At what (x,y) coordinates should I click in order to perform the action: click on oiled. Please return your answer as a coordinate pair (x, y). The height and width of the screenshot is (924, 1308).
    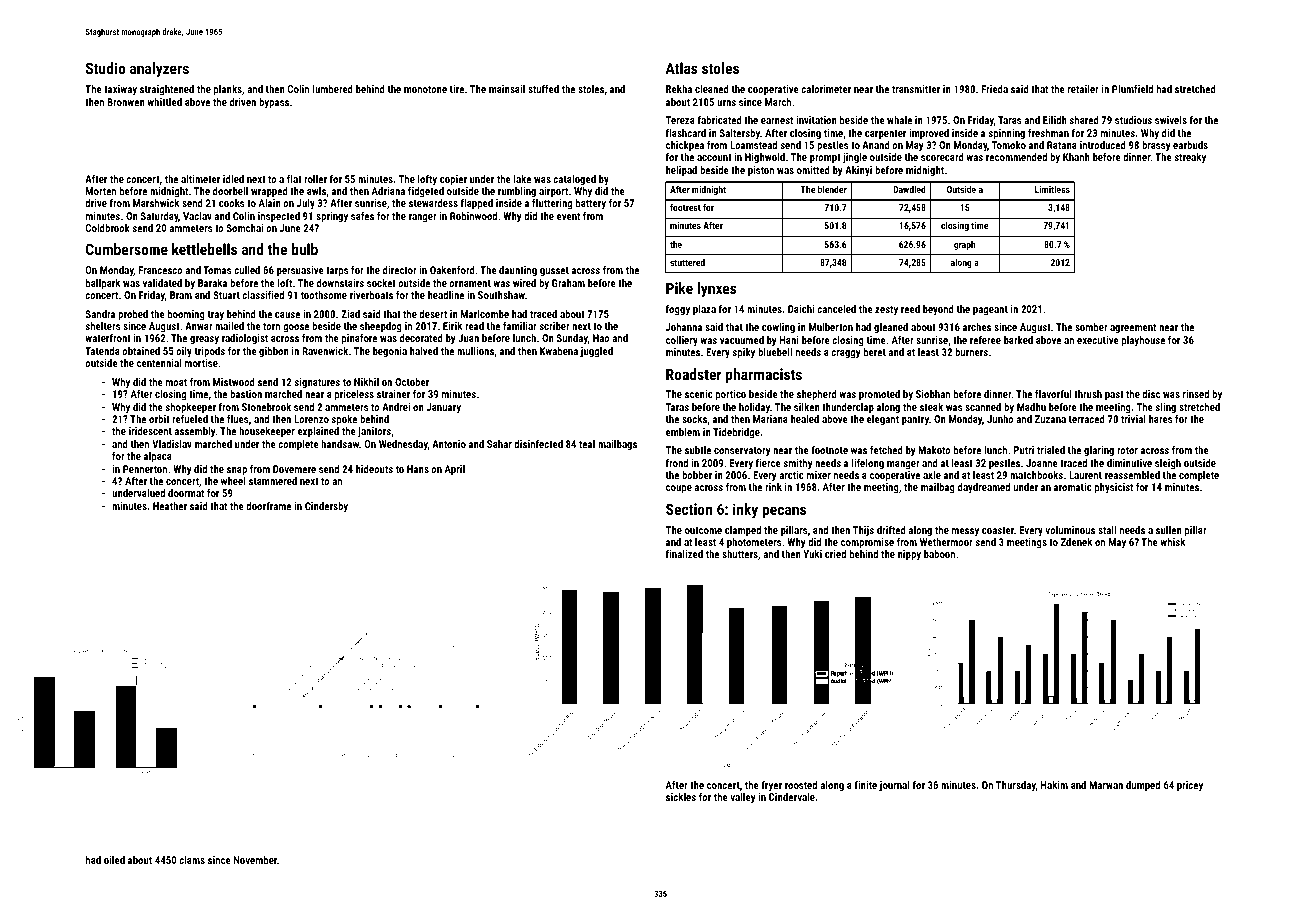
    Looking at the image, I should click on (114, 860).
